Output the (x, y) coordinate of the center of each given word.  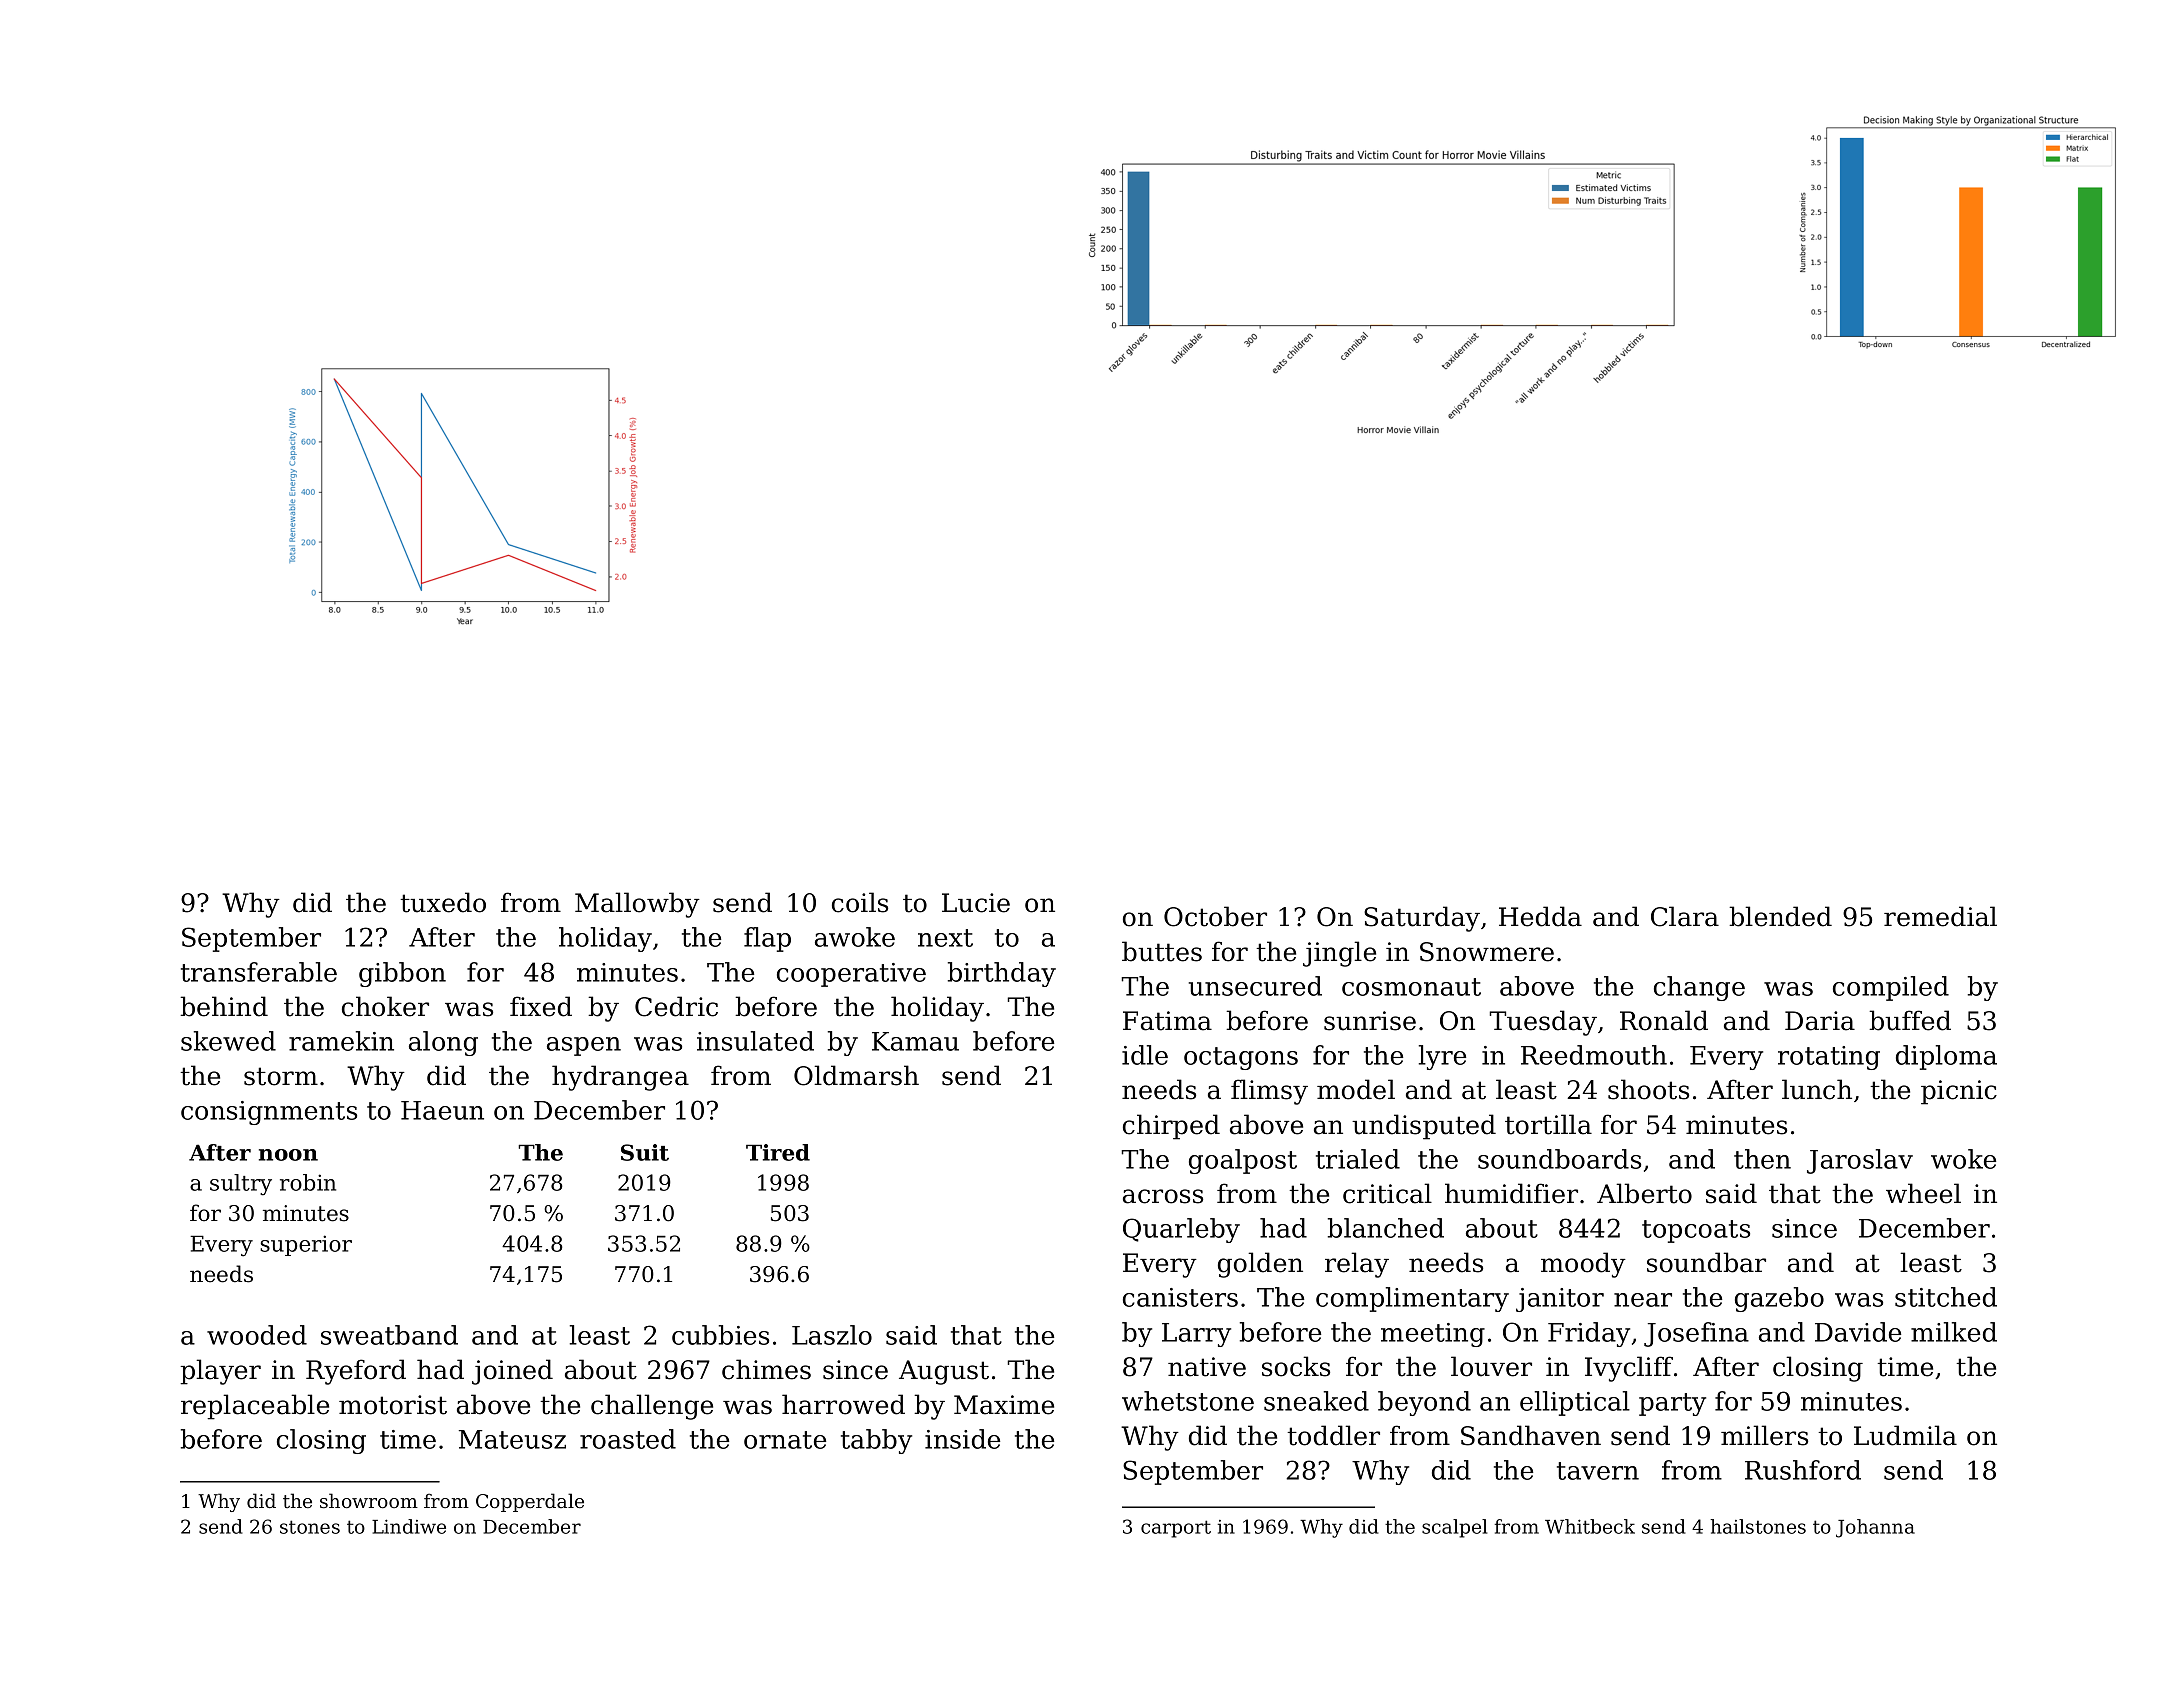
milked (1954, 1332)
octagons (1241, 1058)
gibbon (402, 974)
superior (306, 1245)
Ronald (1664, 1020)
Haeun (442, 1110)
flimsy (1269, 1092)
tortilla (1548, 1124)
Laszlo (832, 1335)
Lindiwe (409, 1526)
